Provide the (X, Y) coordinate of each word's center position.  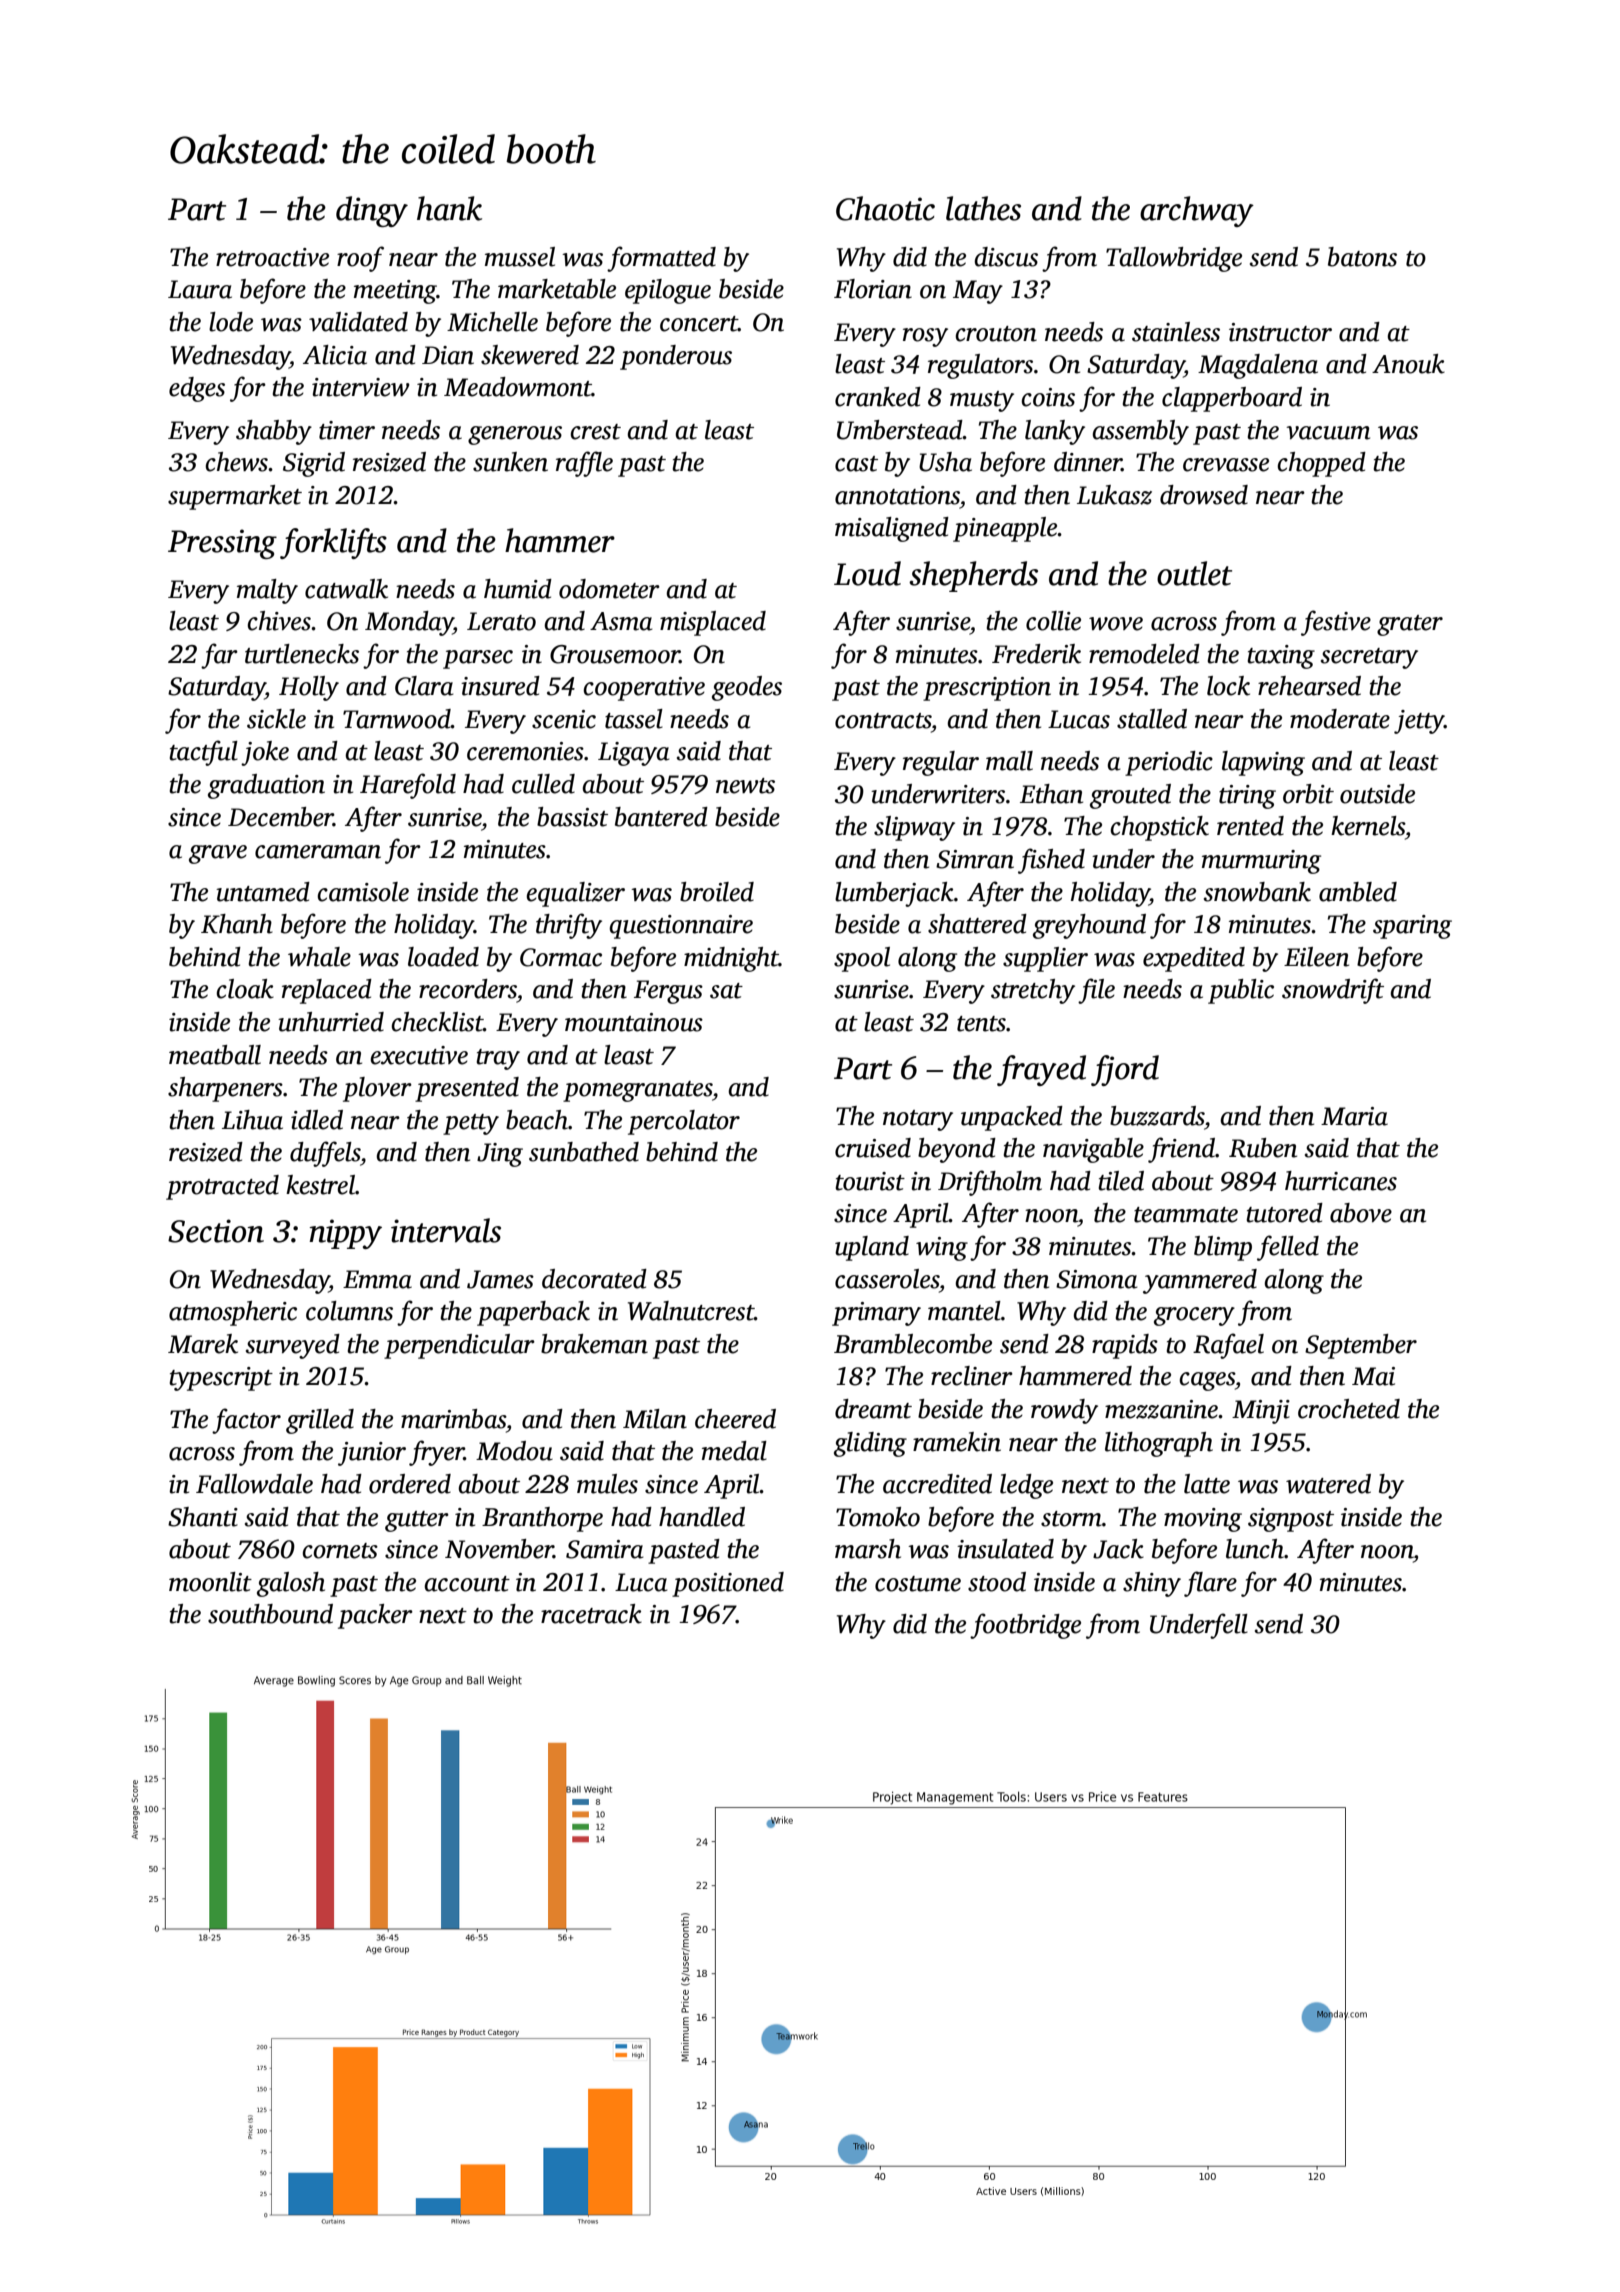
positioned (728, 1584)
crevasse (1226, 465)
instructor (1280, 332)
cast (856, 464)
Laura (200, 289)
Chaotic (885, 208)
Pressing (222, 544)
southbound (270, 1614)
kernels (1368, 826)
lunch (1255, 1549)
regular (941, 763)
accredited (937, 1484)
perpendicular (459, 1346)
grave (218, 854)
